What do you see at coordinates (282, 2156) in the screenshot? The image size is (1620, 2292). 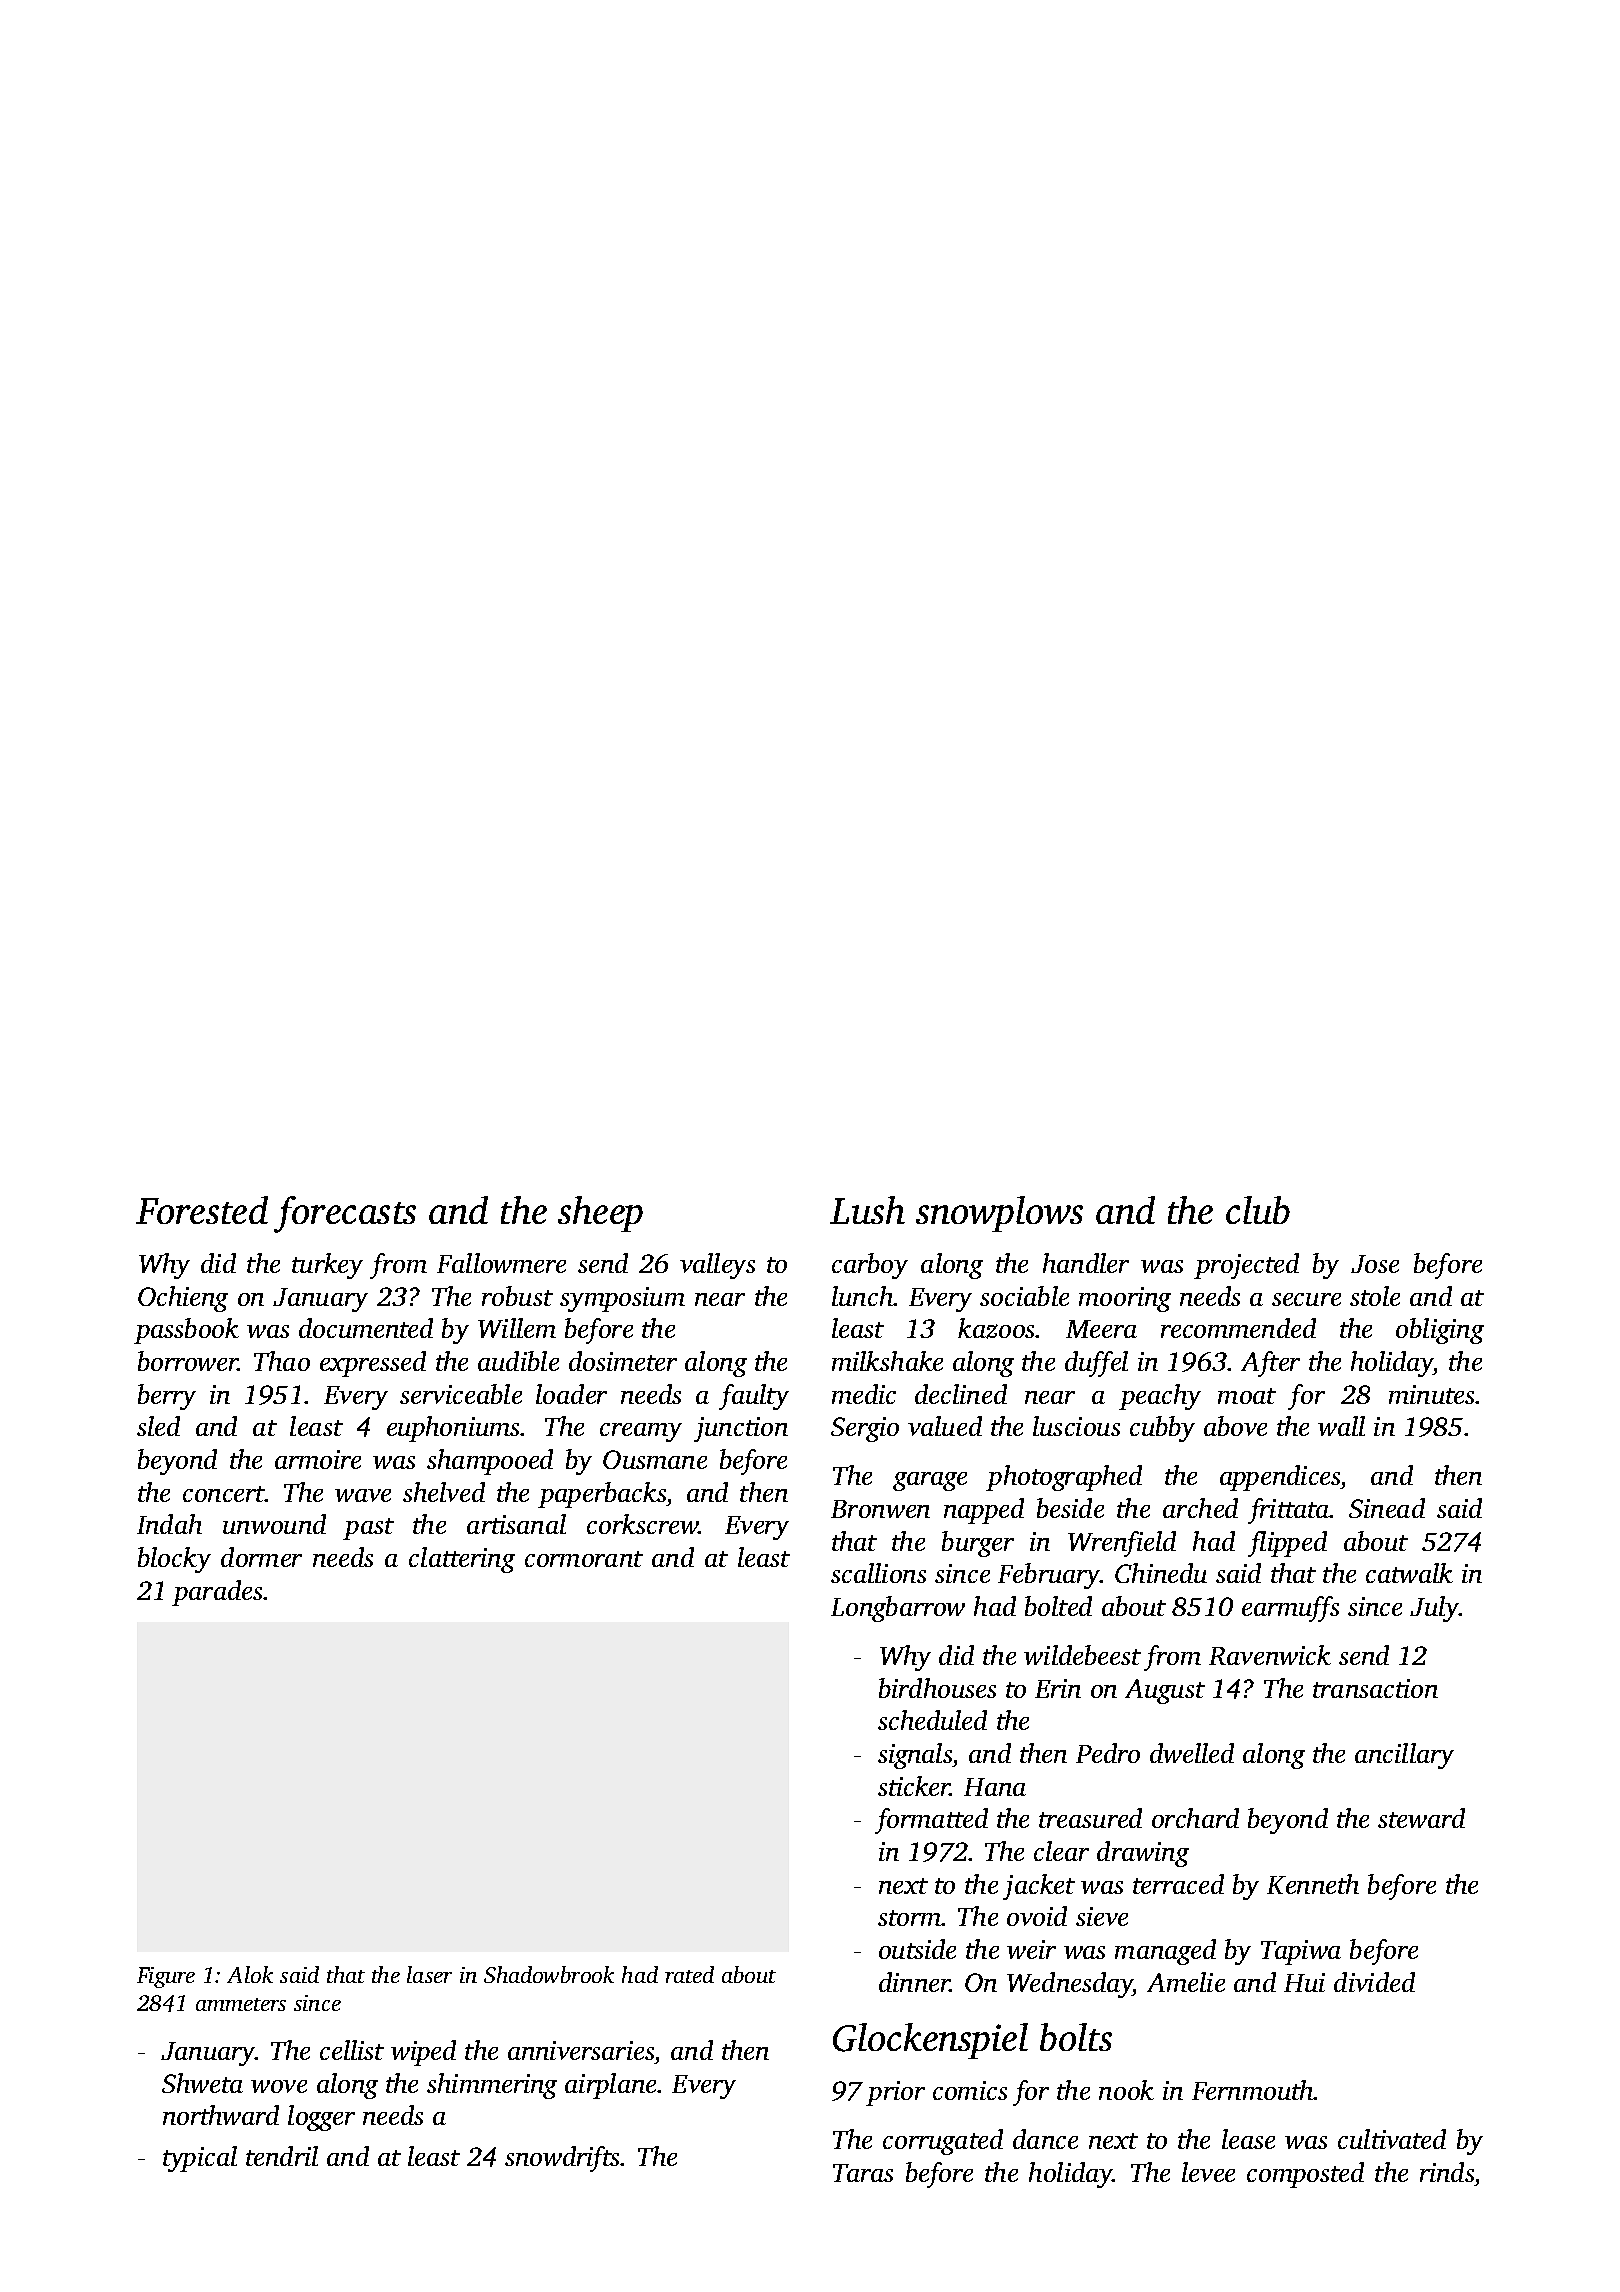 I see `tendril` at bounding box center [282, 2156].
